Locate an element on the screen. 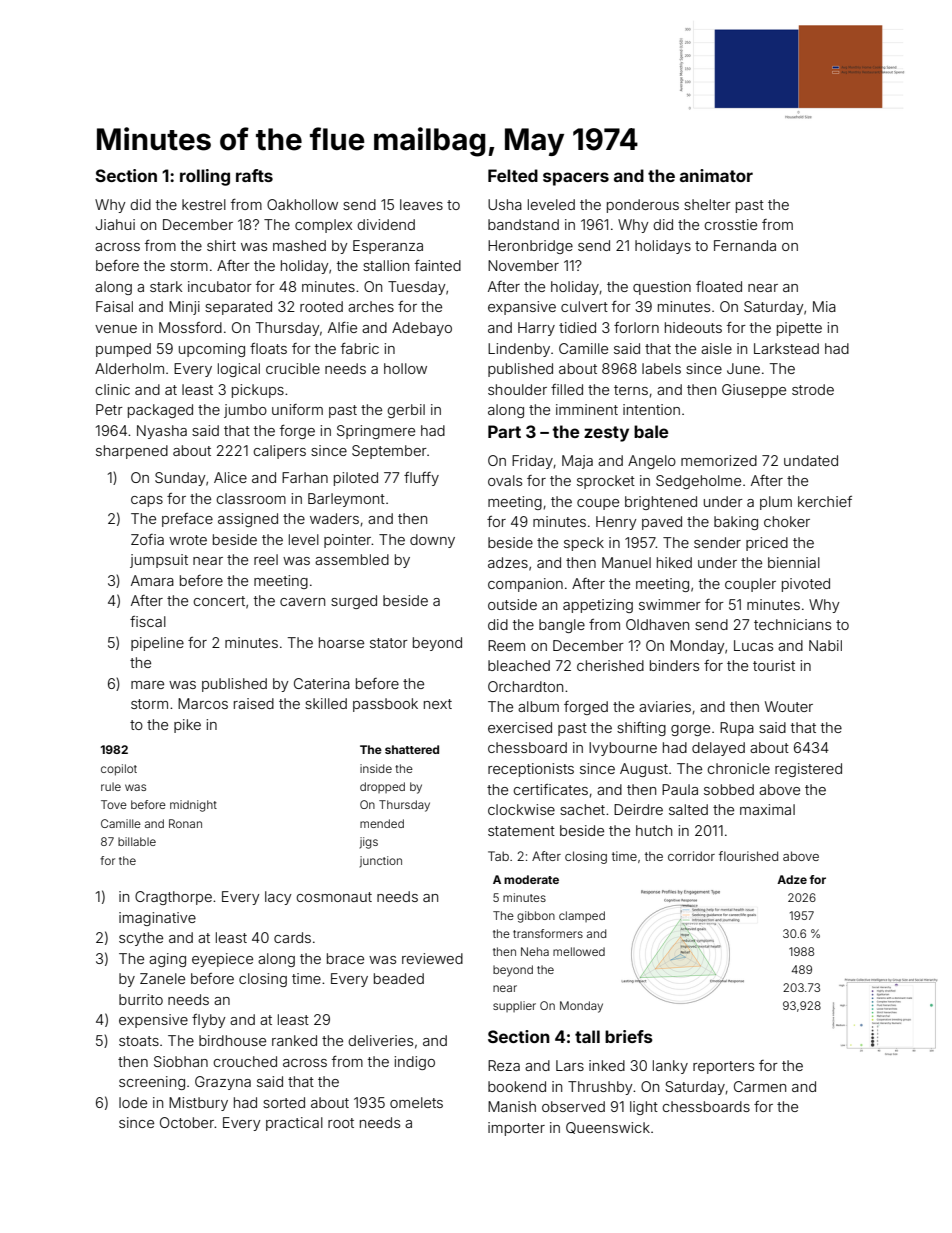 The height and width of the screenshot is (1233, 952). baking is located at coordinates (736, 523).
